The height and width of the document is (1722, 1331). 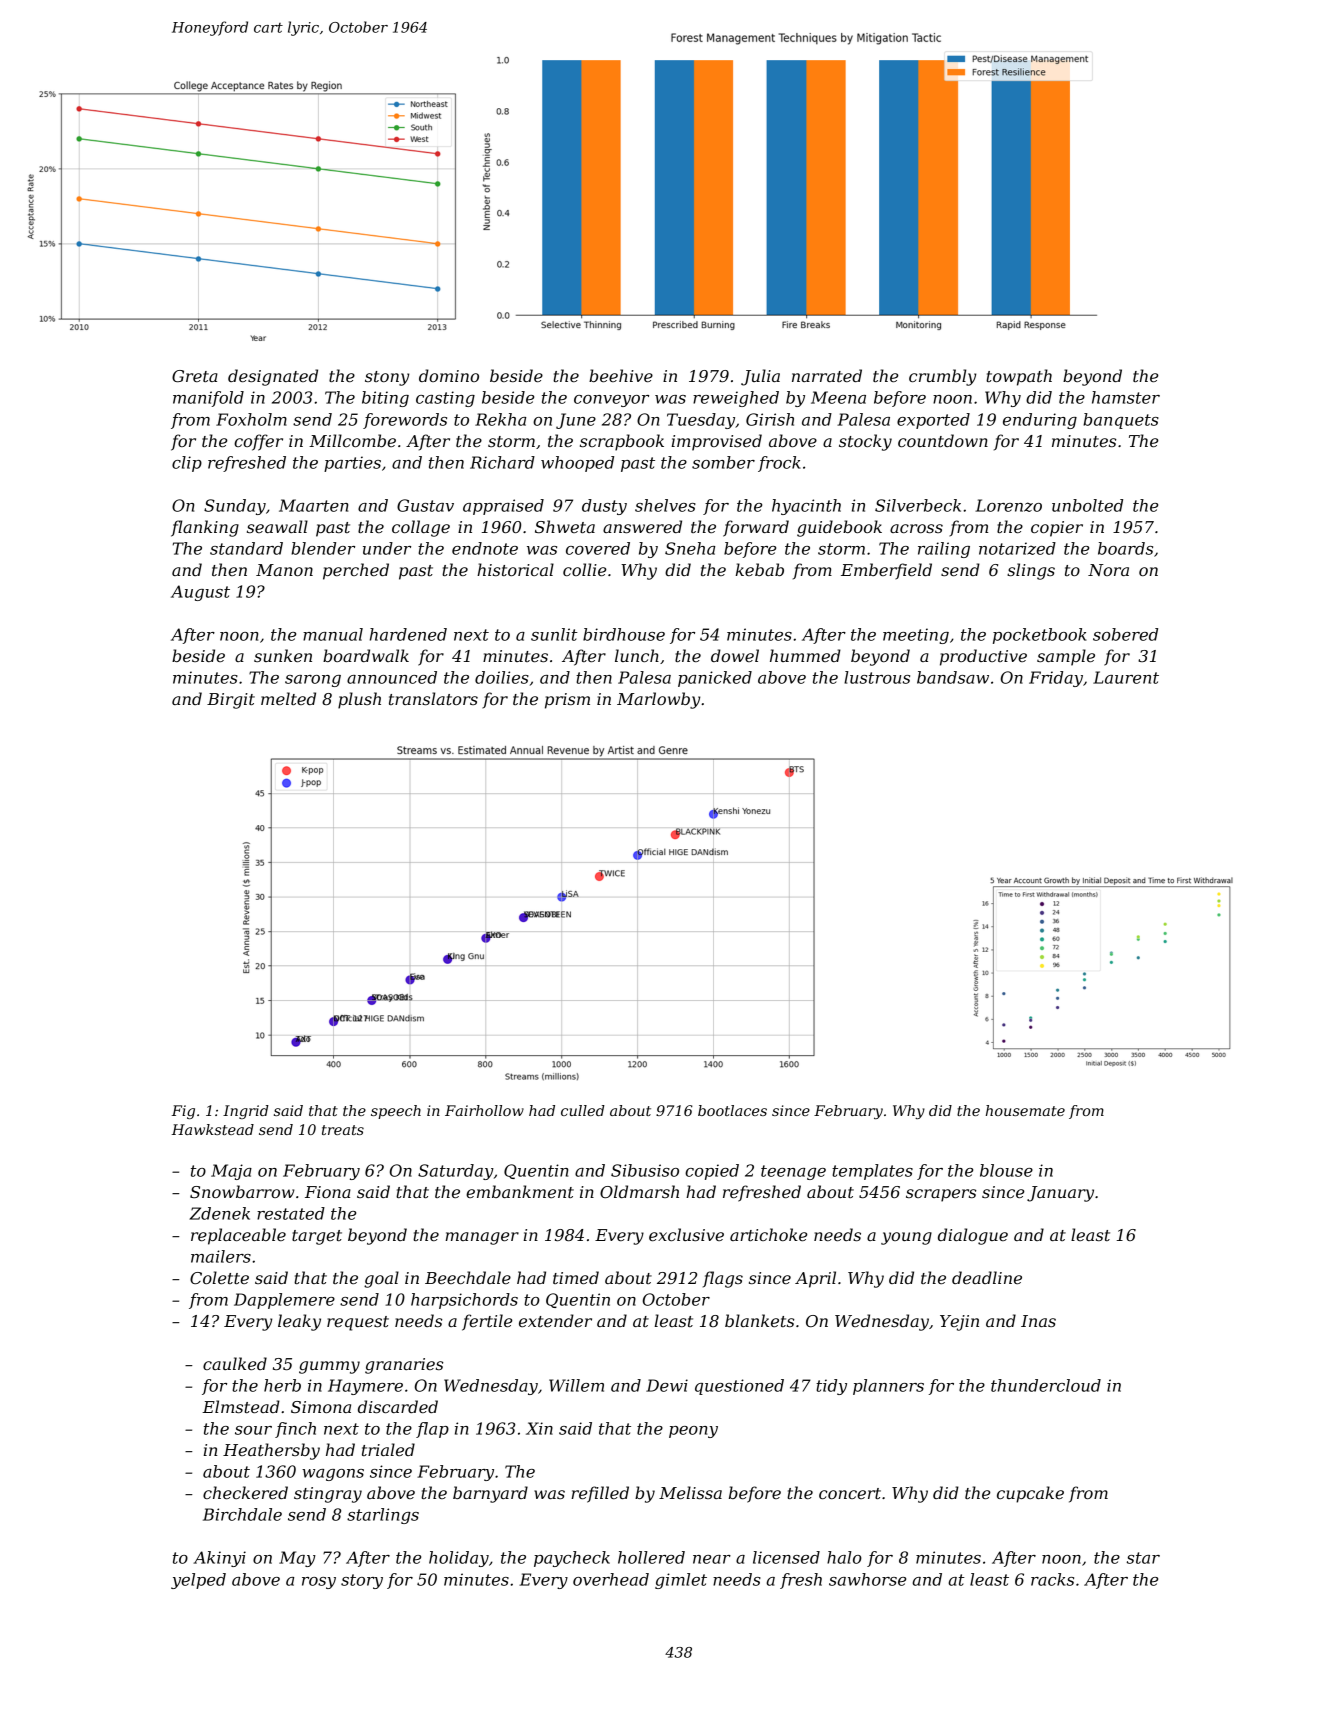 What do you see at coordinates (732, 1110) in the document?
I see `bootlaces` at bounding box center [732, 1110].
